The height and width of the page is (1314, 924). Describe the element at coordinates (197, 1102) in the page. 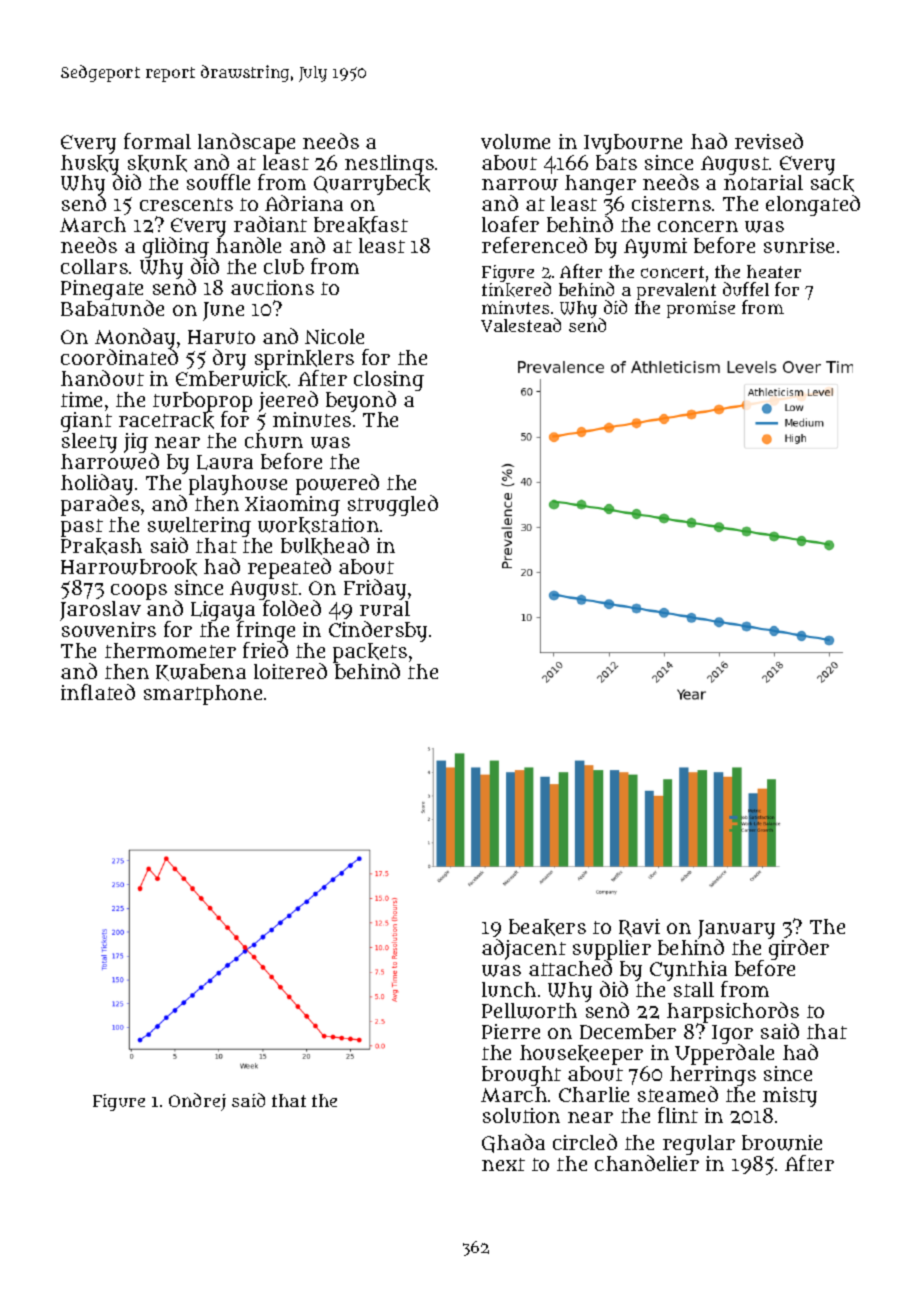

I see `Ondrej` at that location.
